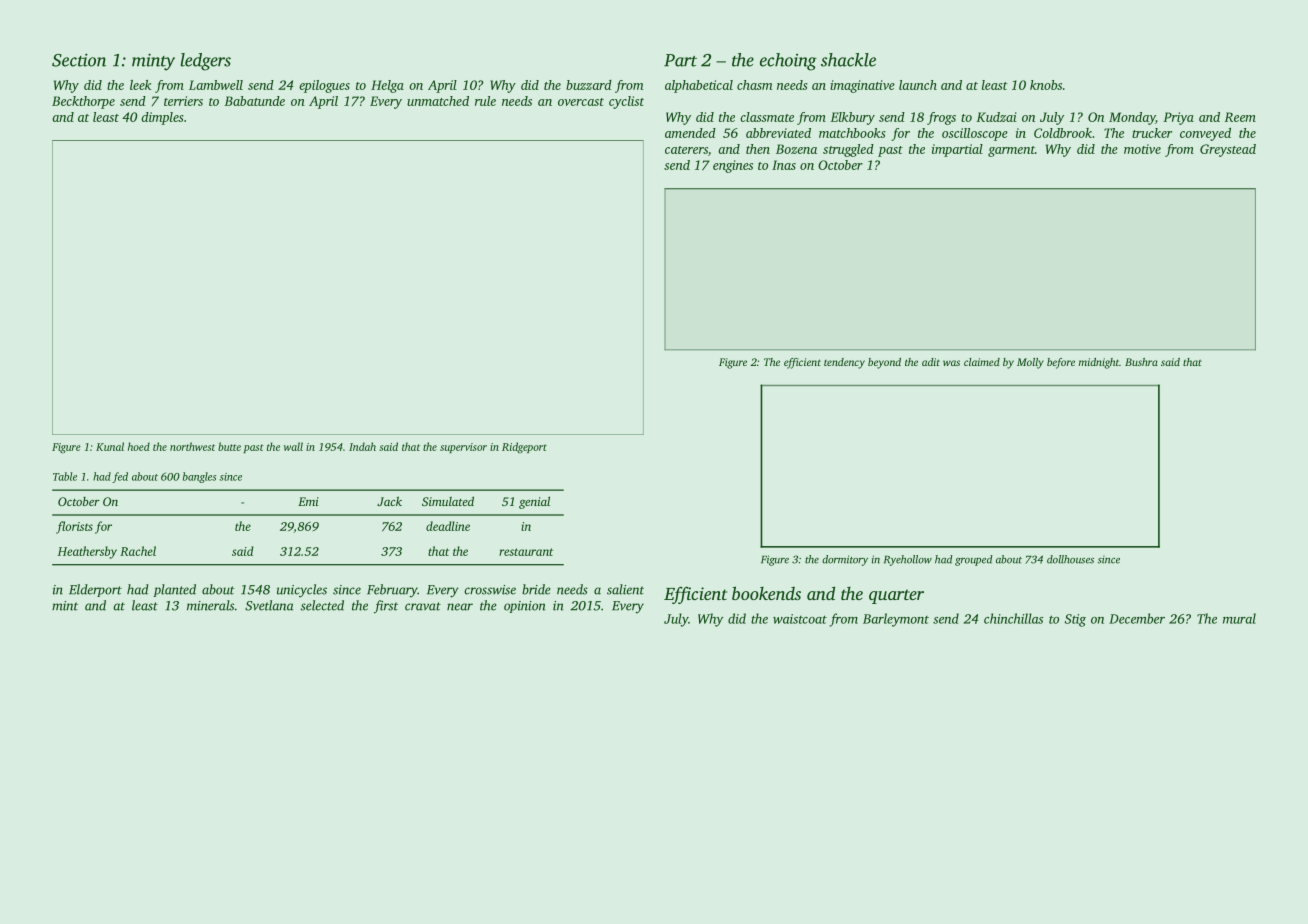 This screenshot has width=1308, height=924. Describe the element at coordinates (83, 102) in the screenshot. I see `Beckthorpe` at that location.
